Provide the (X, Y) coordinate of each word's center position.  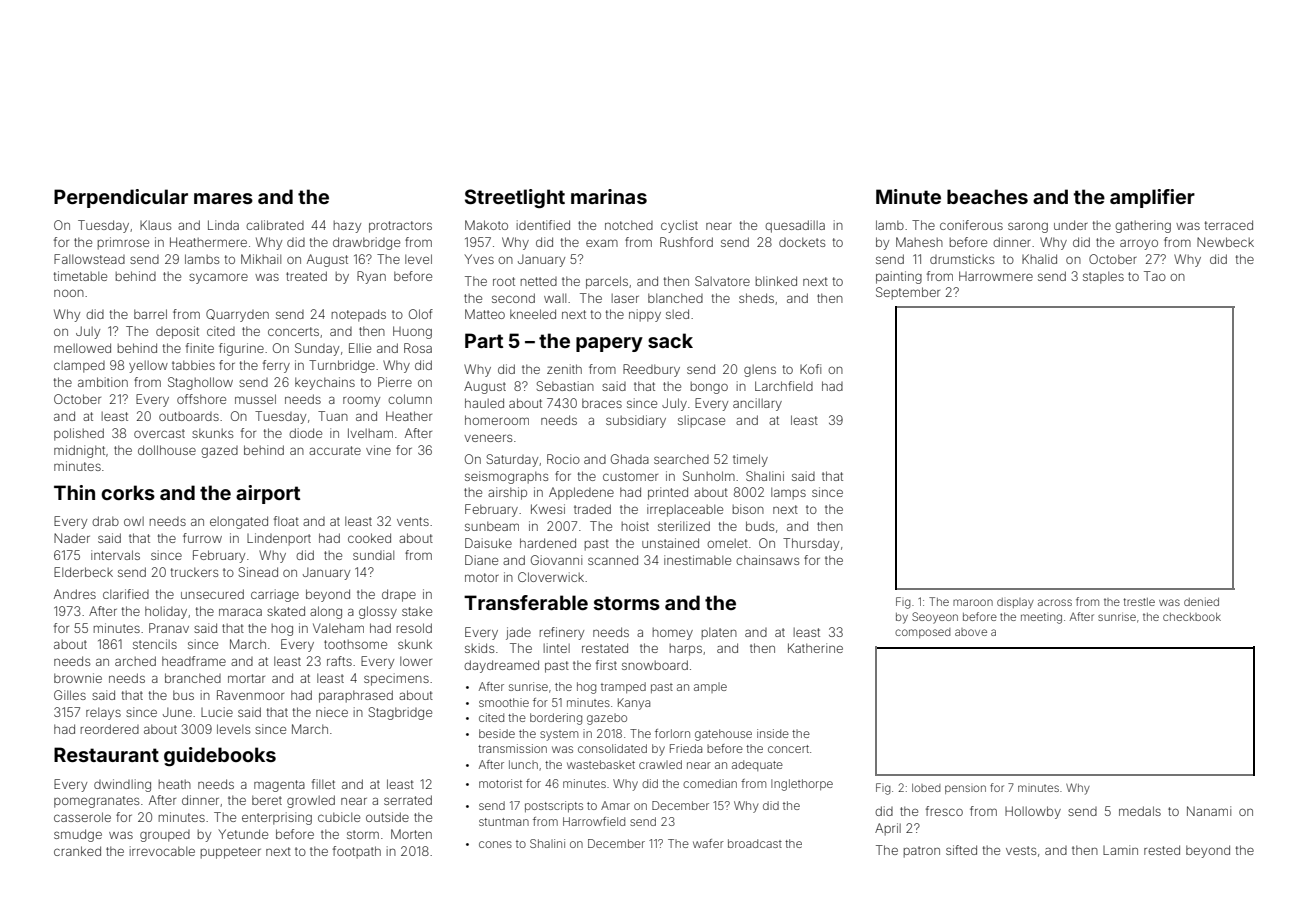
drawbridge (366, 243)
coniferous (971, 225)
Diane (481, 560)
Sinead (258, 572)
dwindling (122, 785)
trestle (1139, 602)
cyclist (679, 226)
